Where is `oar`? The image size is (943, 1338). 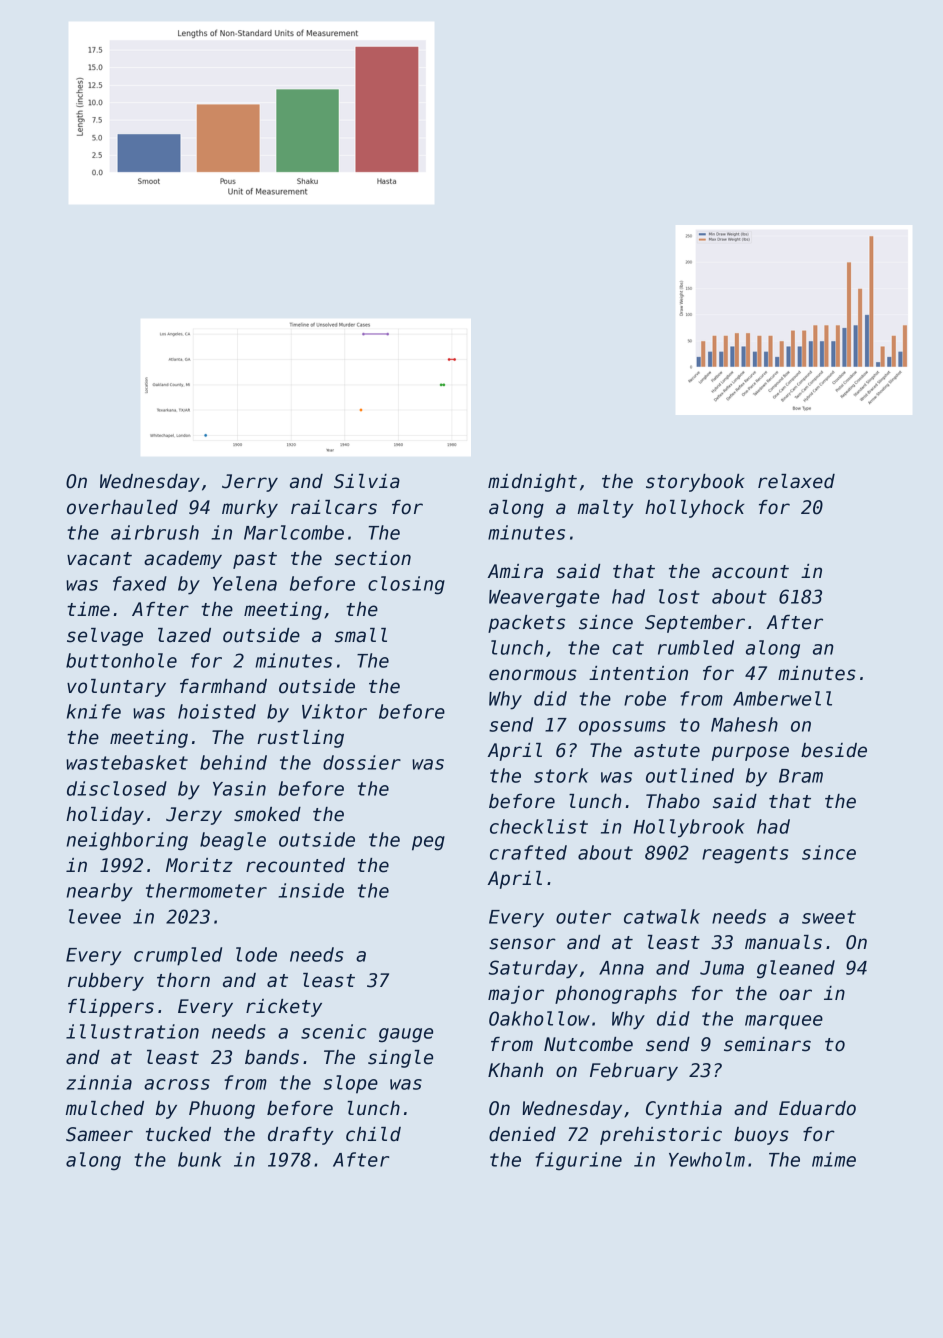
oar is located at coordinates (795, 995).
